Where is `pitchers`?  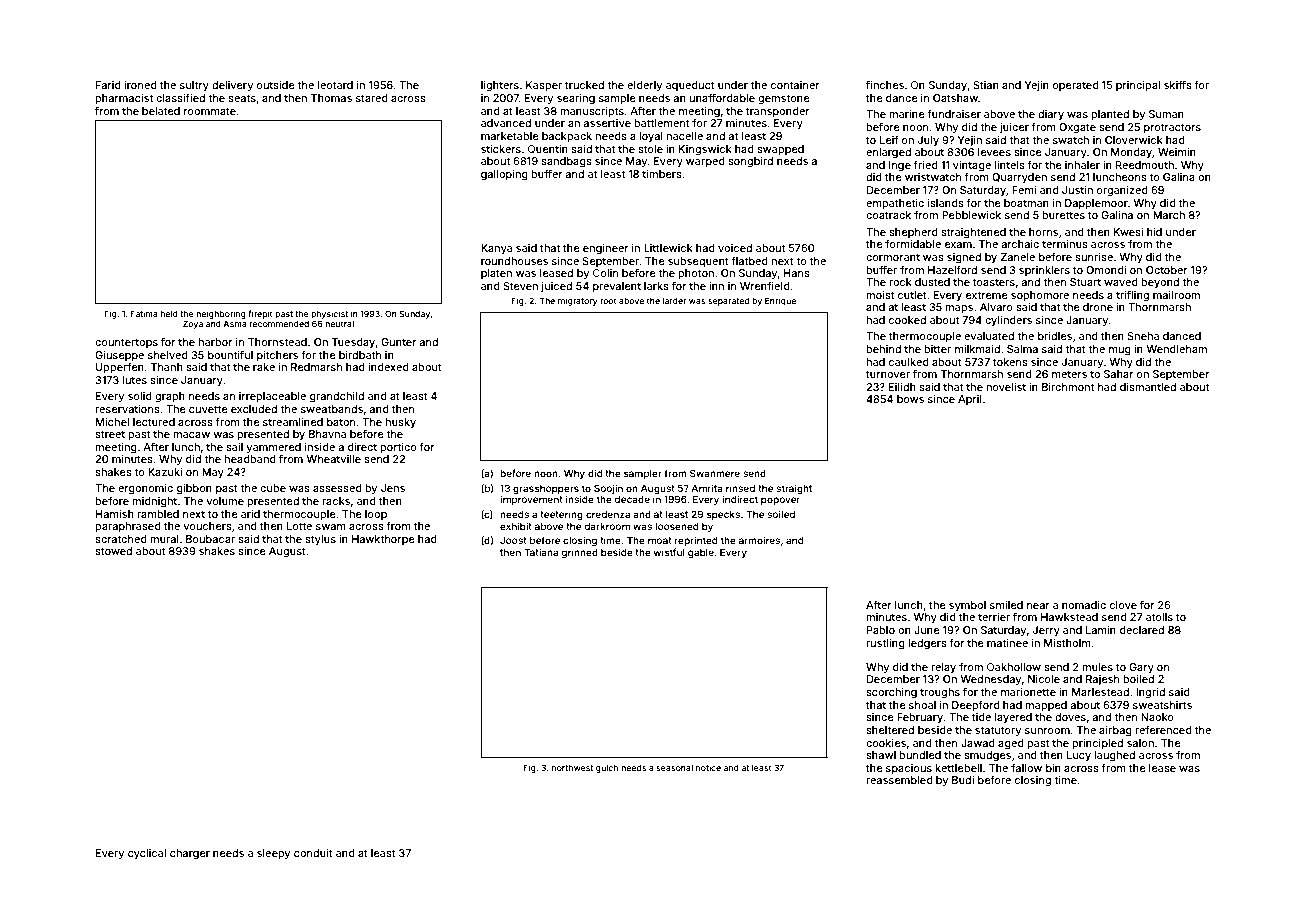
pitchers is located at coordinates (277, 356).
